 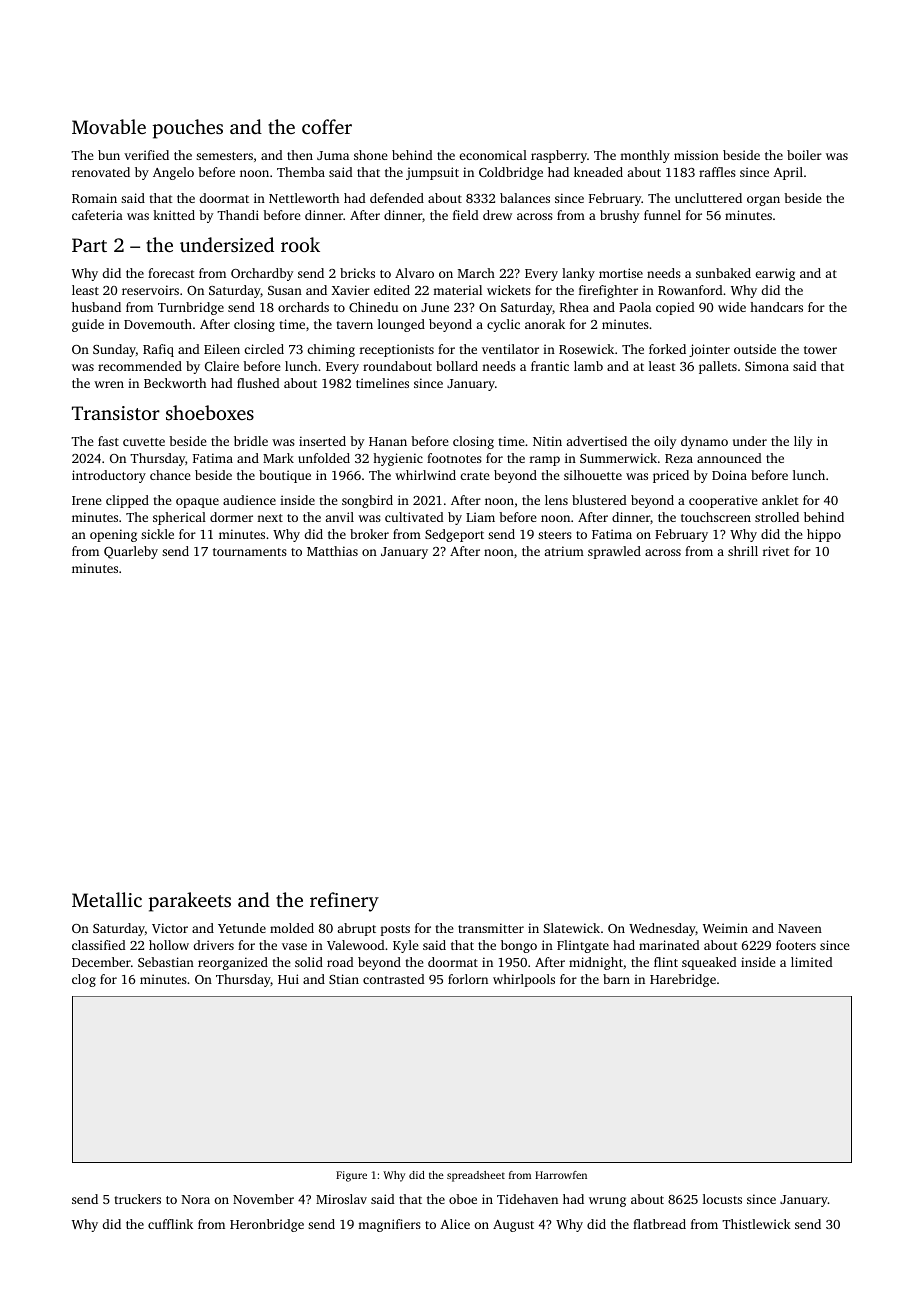 What do you see at coordinates (645, 156) in the screenshot?
I see `monthly` at bounding box center [645, 156].
